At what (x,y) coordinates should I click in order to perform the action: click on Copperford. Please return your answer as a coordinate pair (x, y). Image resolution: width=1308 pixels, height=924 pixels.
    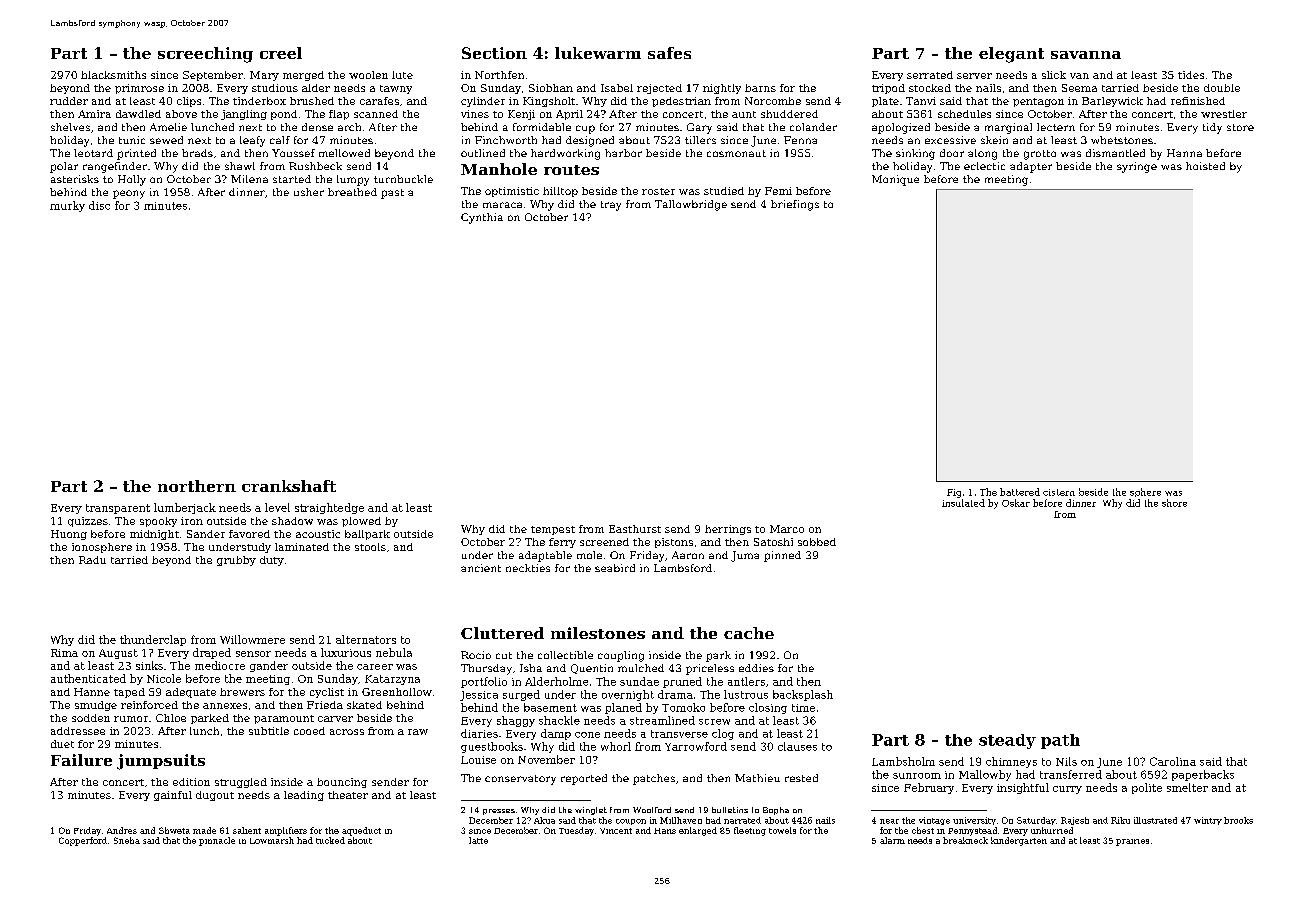
    Looking at the image, I should click on (83, 841).
